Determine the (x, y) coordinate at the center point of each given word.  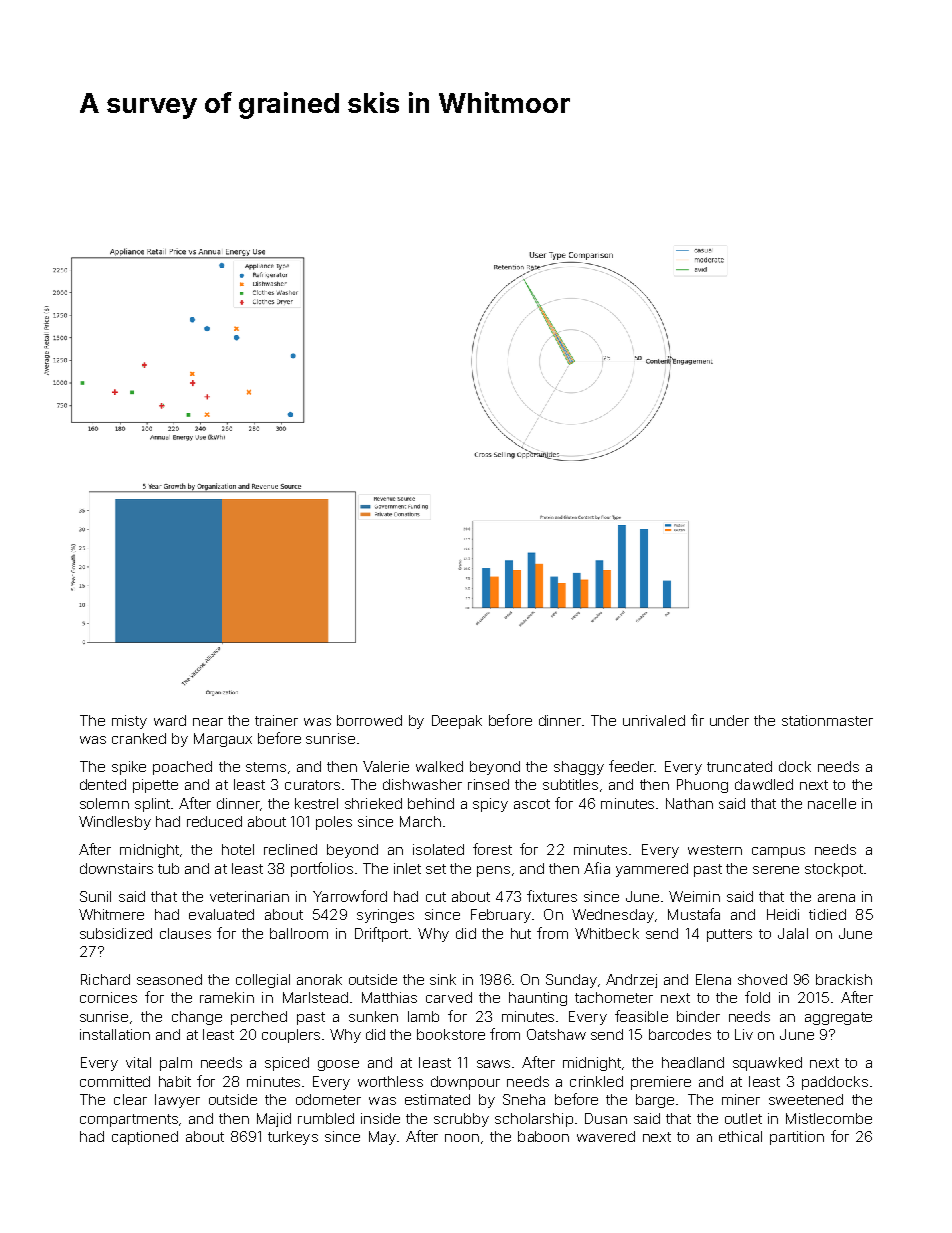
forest (492, 849)
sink (443, 979)
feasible (641, 1016)
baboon (543, 1136)
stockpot (834, 870)
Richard (105, 979)
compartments (129, 1120)
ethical (740, 1136)
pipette (155, 786)
